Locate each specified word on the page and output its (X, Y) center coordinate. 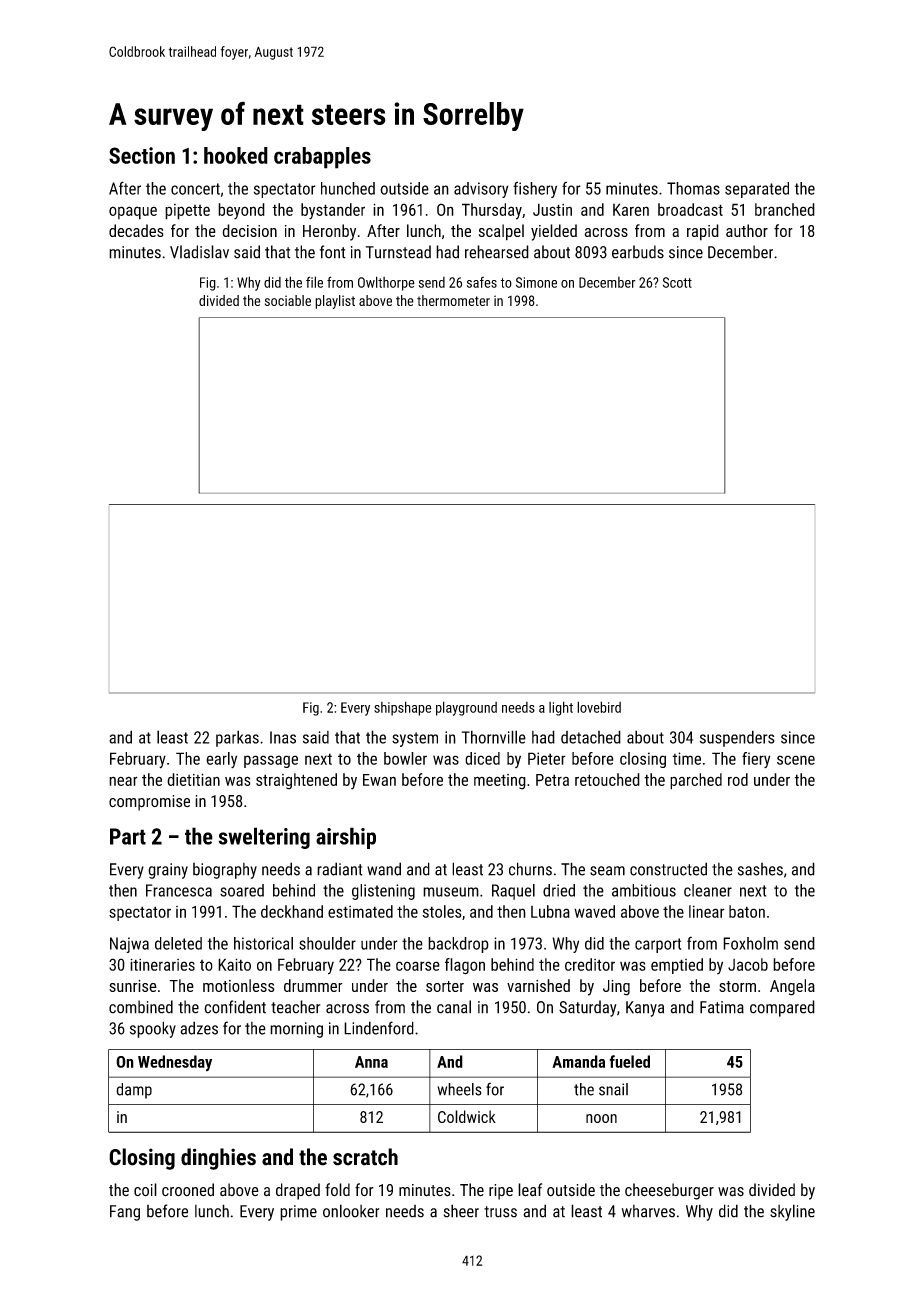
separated (757, 190)
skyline (792, 1212)
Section (142, 155)
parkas (237, 738)
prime (298, 1213)
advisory (481, 190)
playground (466, 708)
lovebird (599, 707)
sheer (461, 1211)
